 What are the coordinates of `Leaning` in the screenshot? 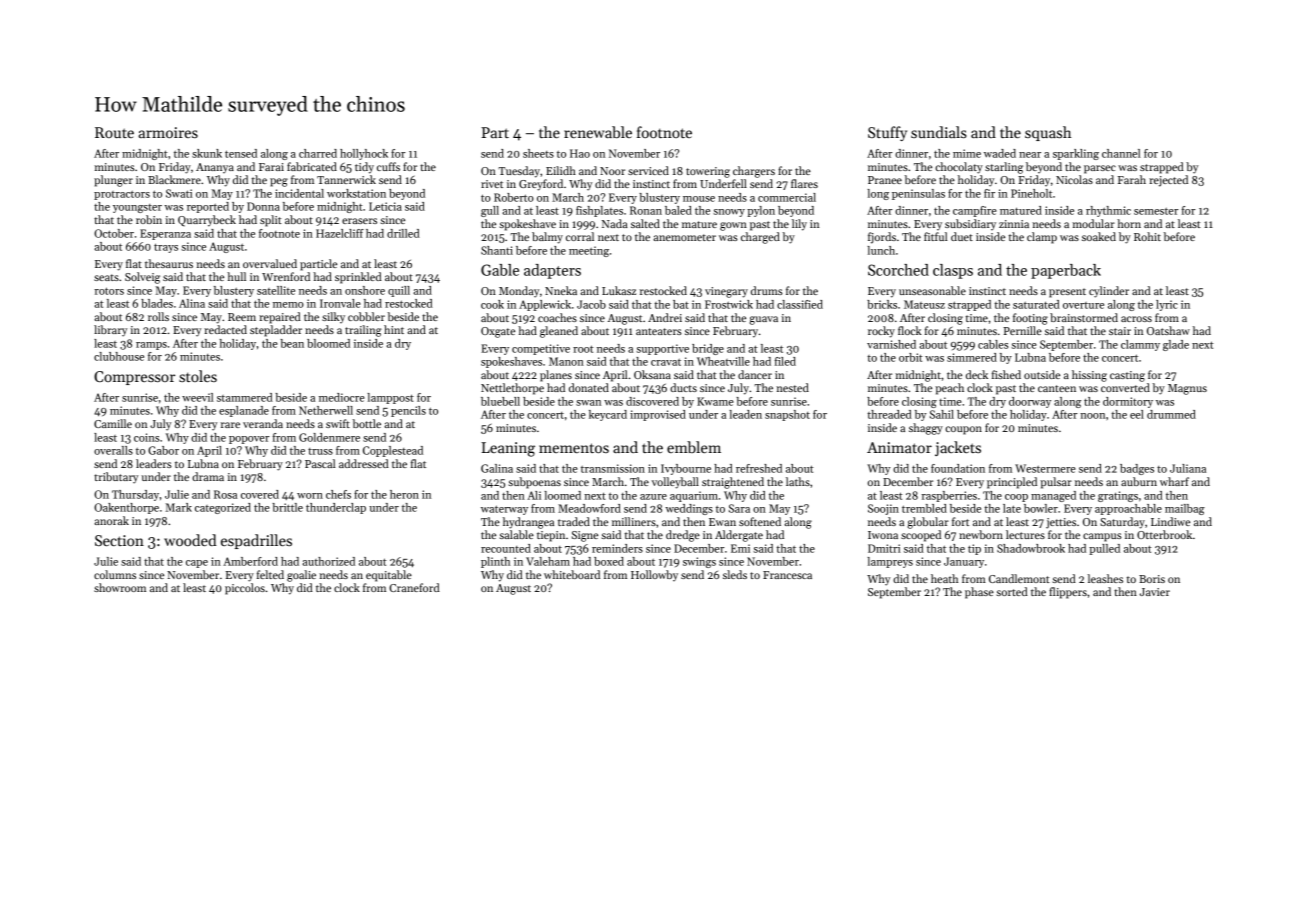 It's located at (508, 449).
